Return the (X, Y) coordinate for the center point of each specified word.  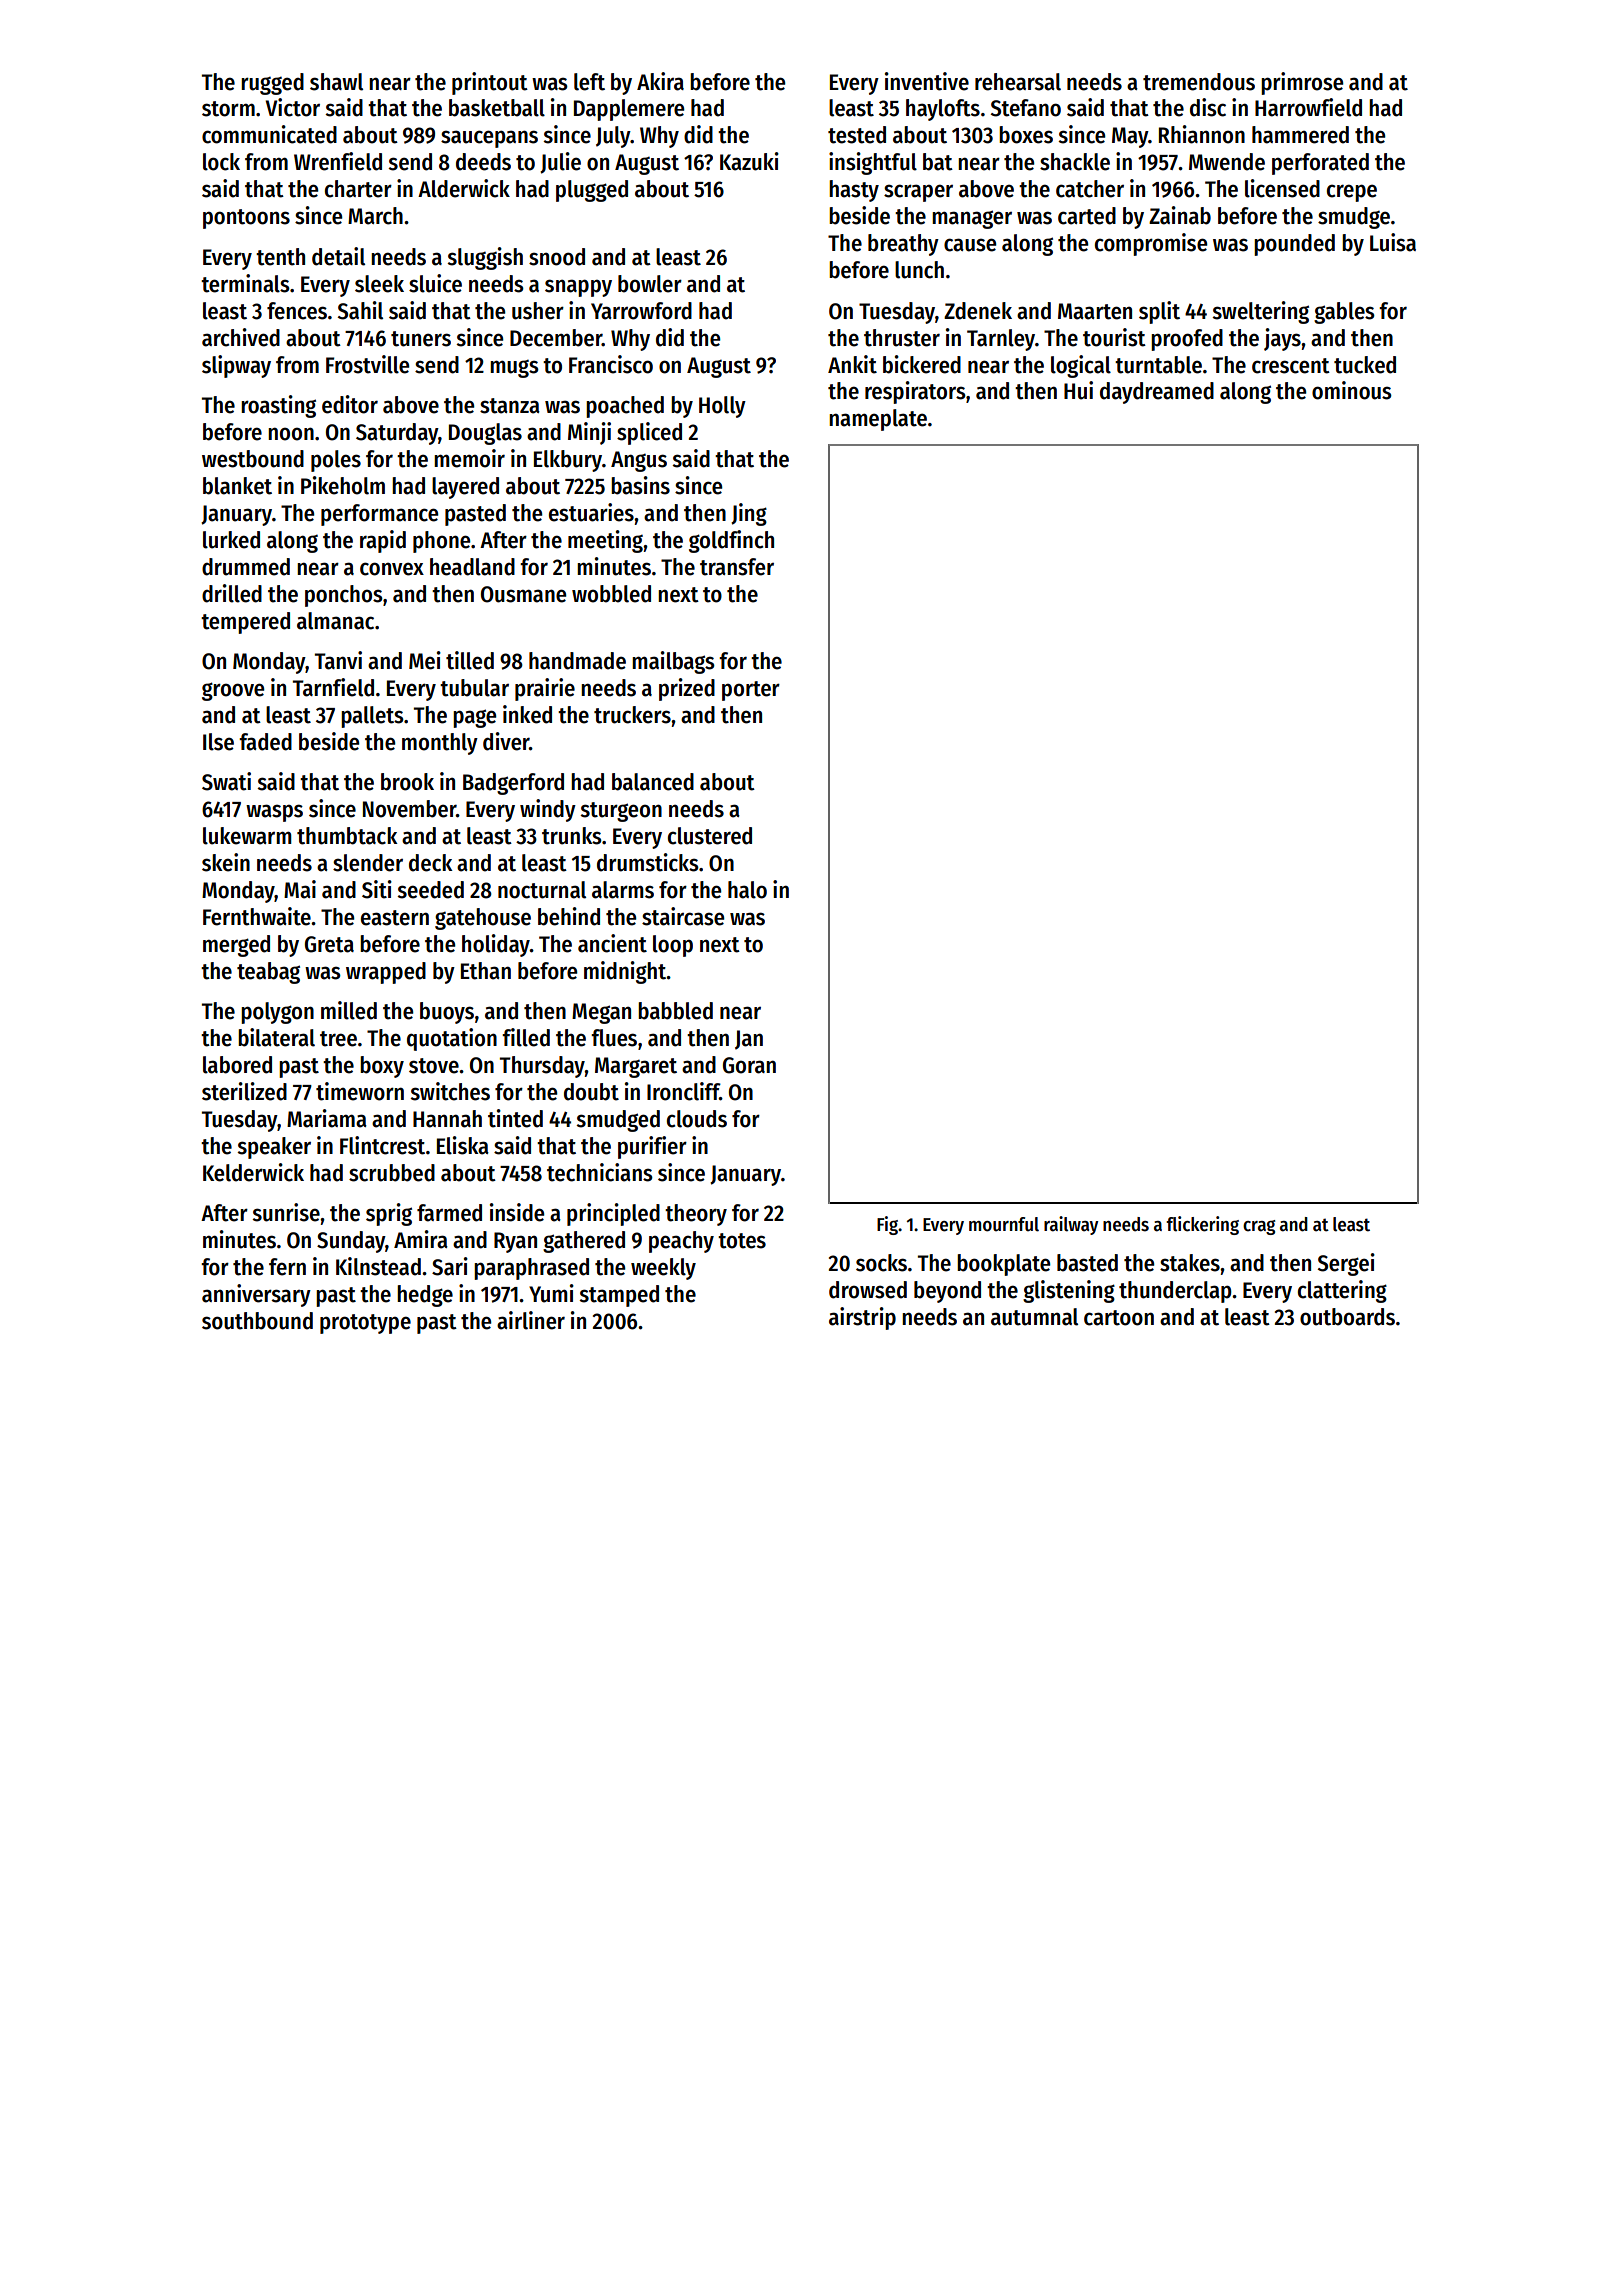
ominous (1352, 390)
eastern (395, 918)
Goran (749, 1065)
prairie (545, 689)
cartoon (1119, 1318)
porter (751, 691)
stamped (619, 1296)
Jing (749, 514)
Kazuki (749, 161)
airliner (531, 1320)
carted (1087, 216)
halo (747, 890)
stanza (510, 406)
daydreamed (1157, 393)
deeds (483, 162)
